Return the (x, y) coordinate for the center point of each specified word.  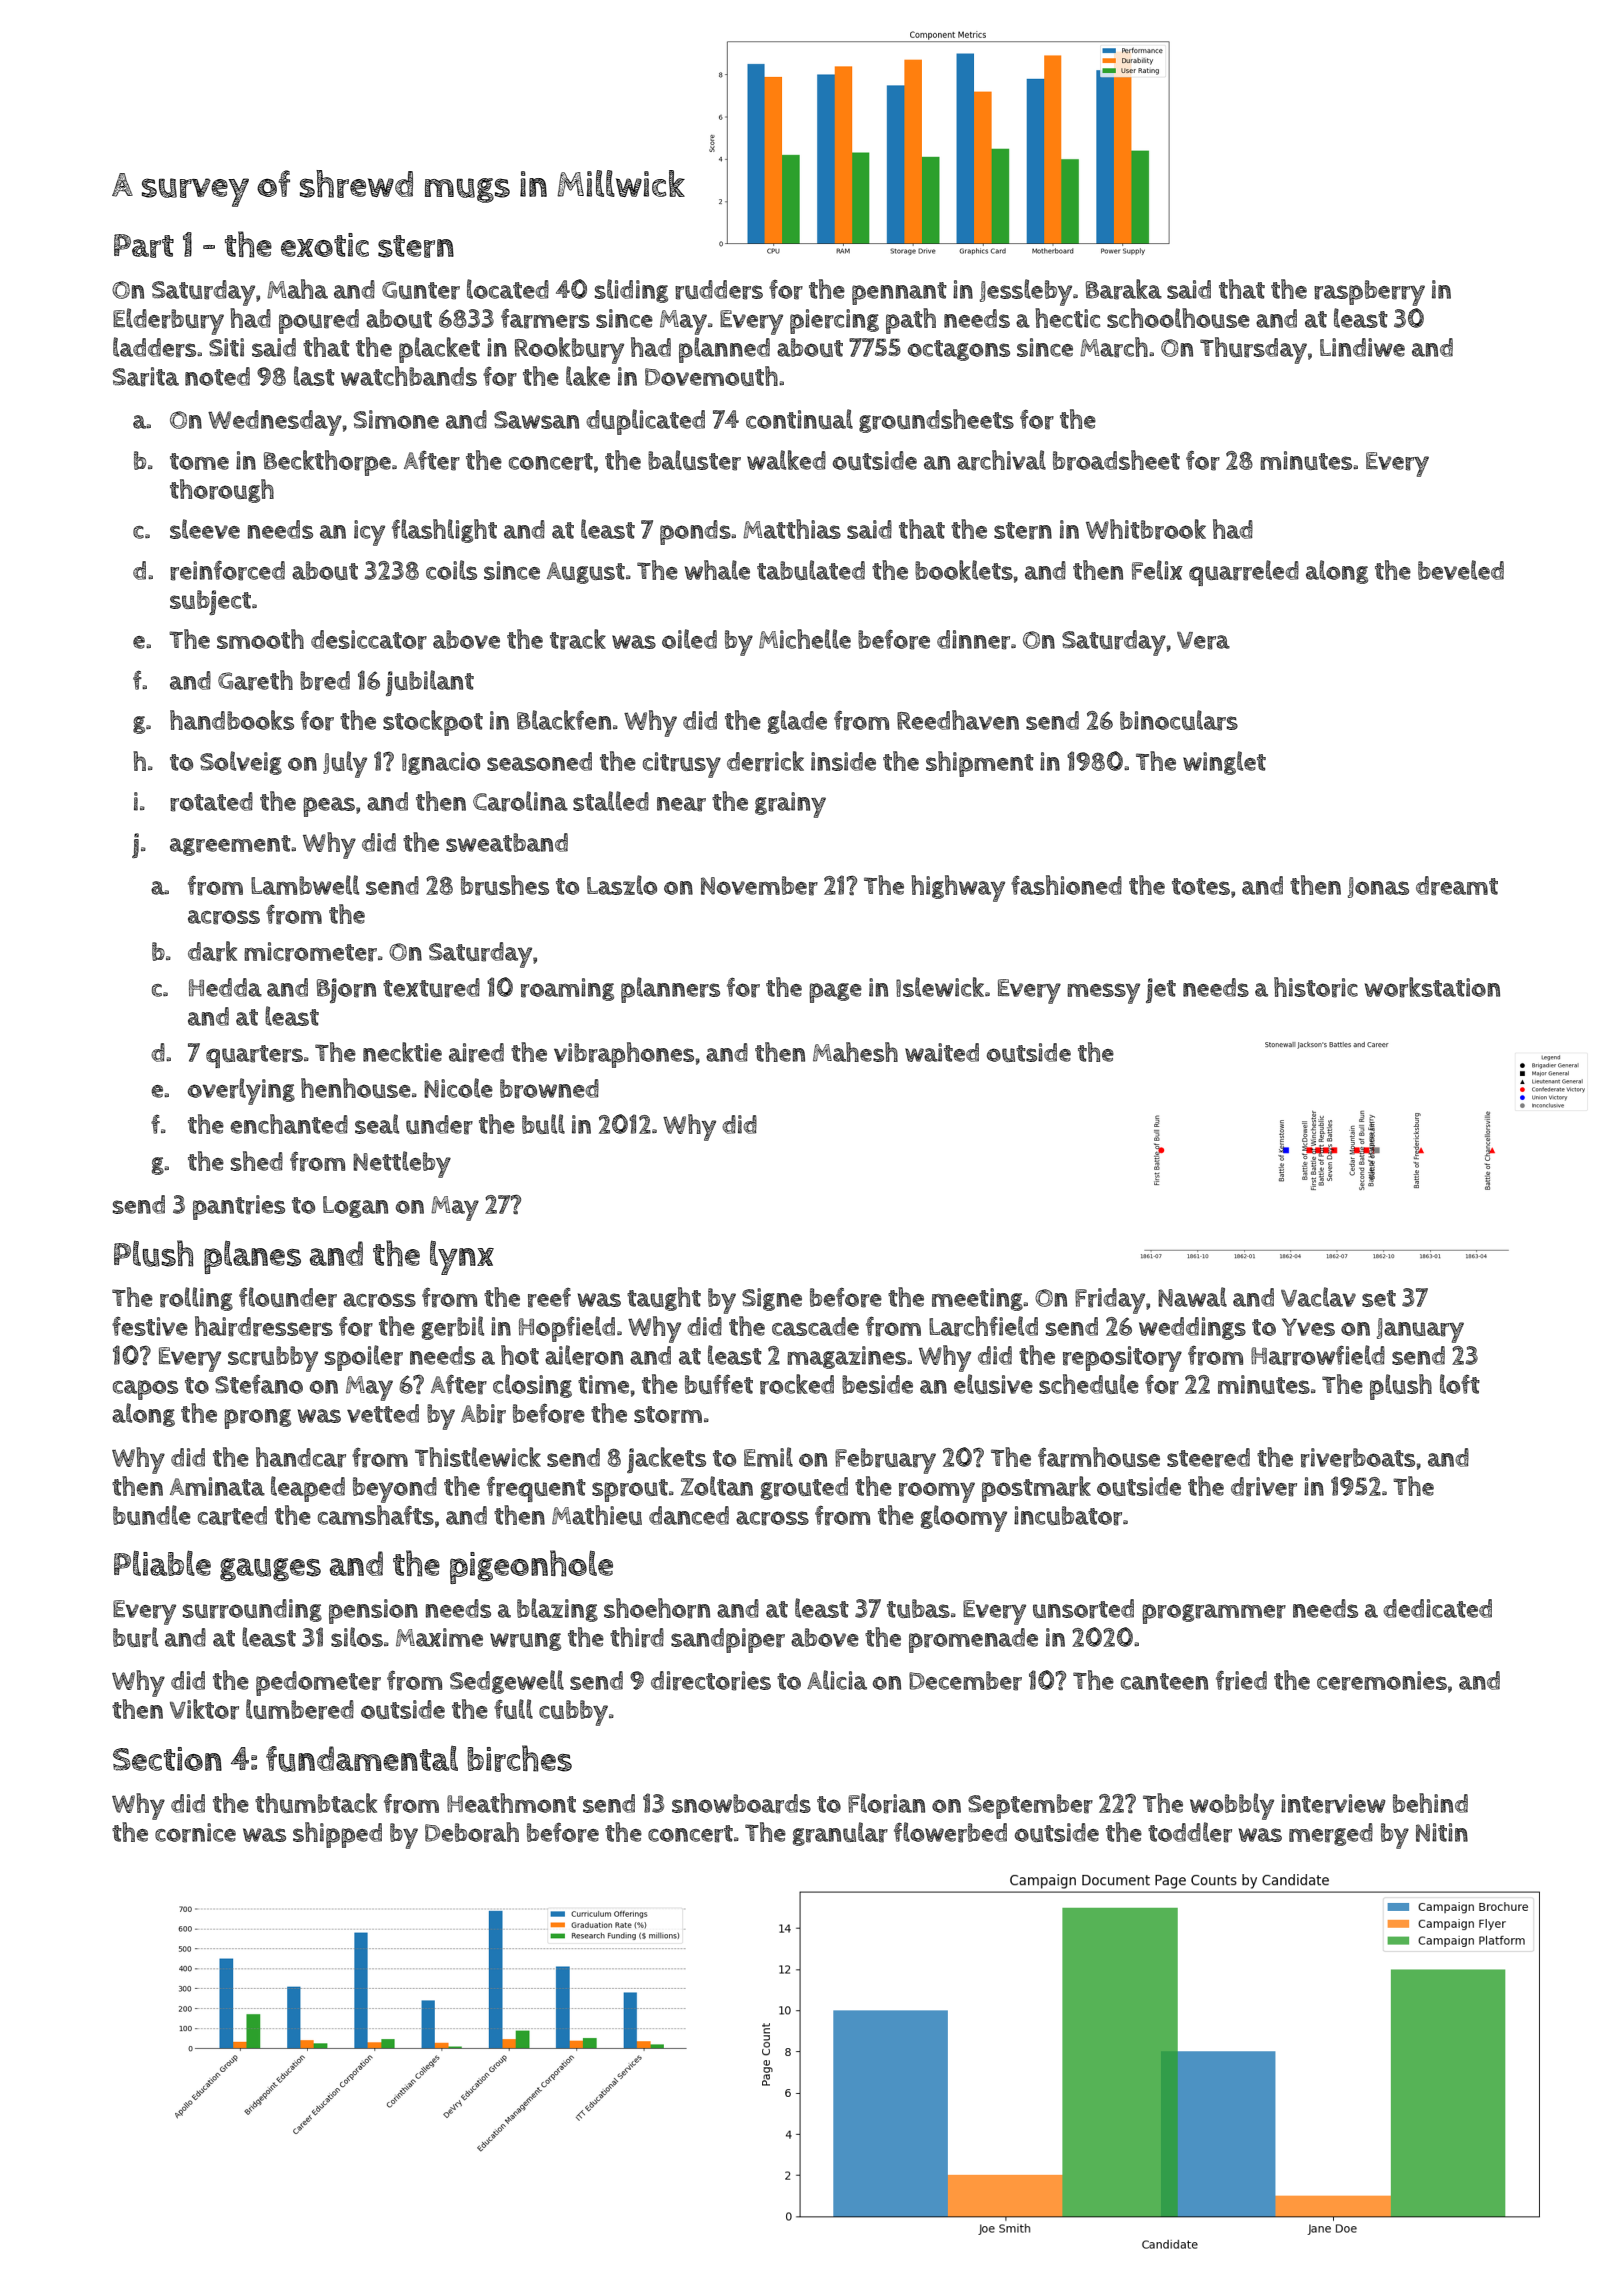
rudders (719, 290)
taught (664, 1299)
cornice (195, 1833)
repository (1122, 1359)
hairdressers (264, 1326)
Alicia (837, 1680)
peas (329, 807)
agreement (230, 845)
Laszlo (622, 885)
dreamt (1457, 886)
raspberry (1369, 293)
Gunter (421, 290)
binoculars (1179, 720)
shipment (980, 764)
